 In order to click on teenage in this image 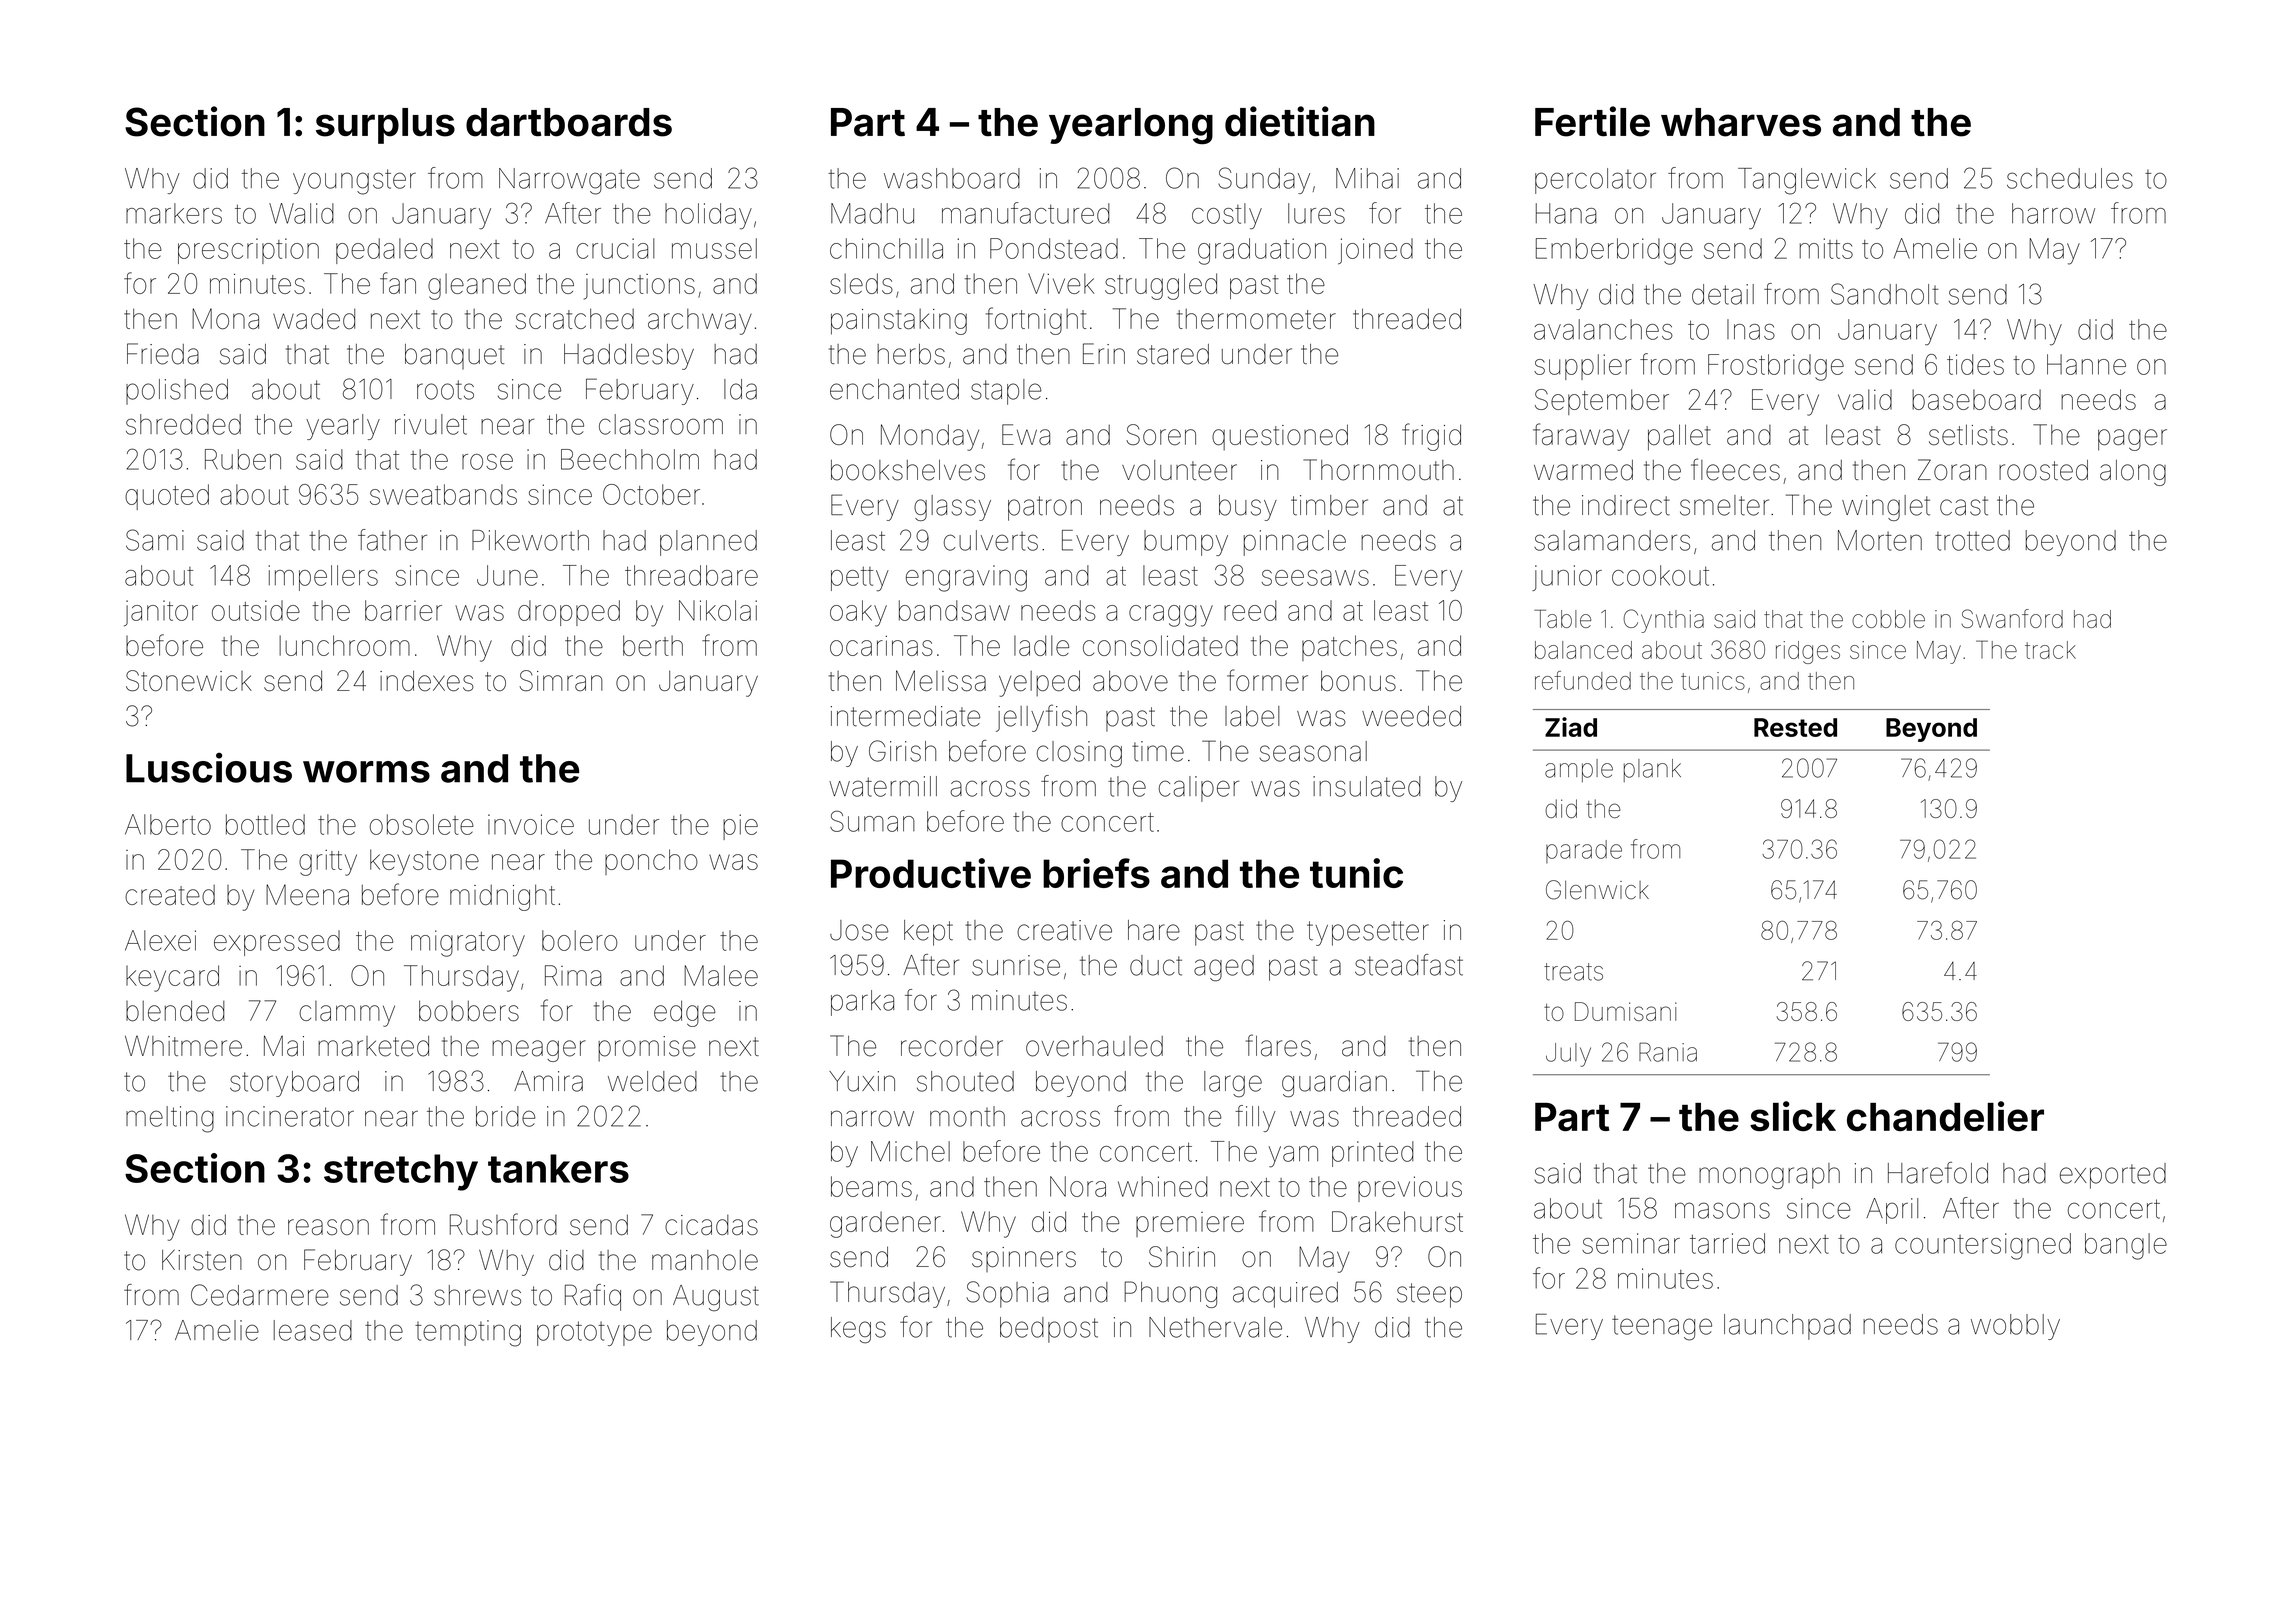, I will do `click(1662, 1328)`.
